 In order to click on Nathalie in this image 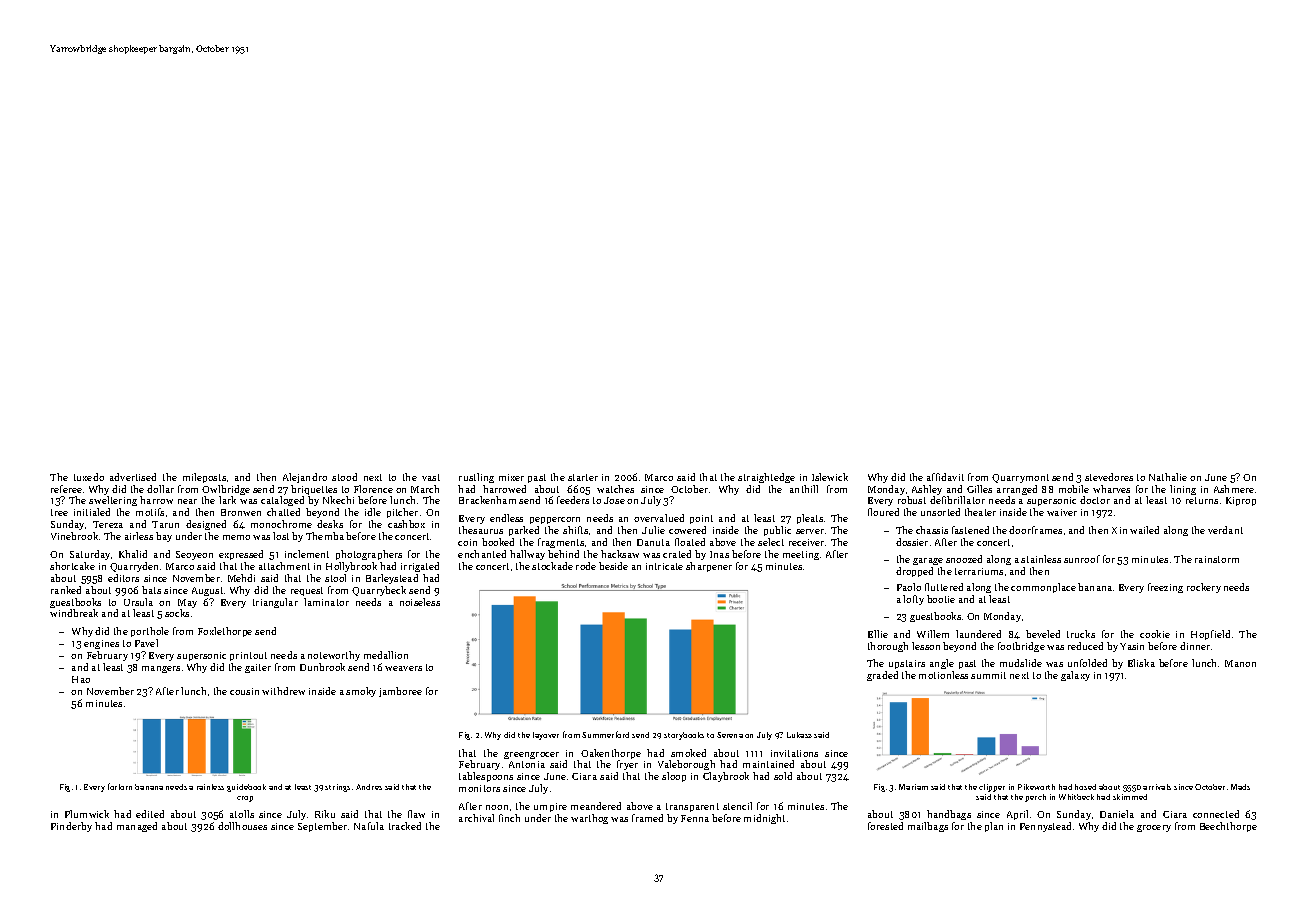, I will do `click(1168, 477)`.
